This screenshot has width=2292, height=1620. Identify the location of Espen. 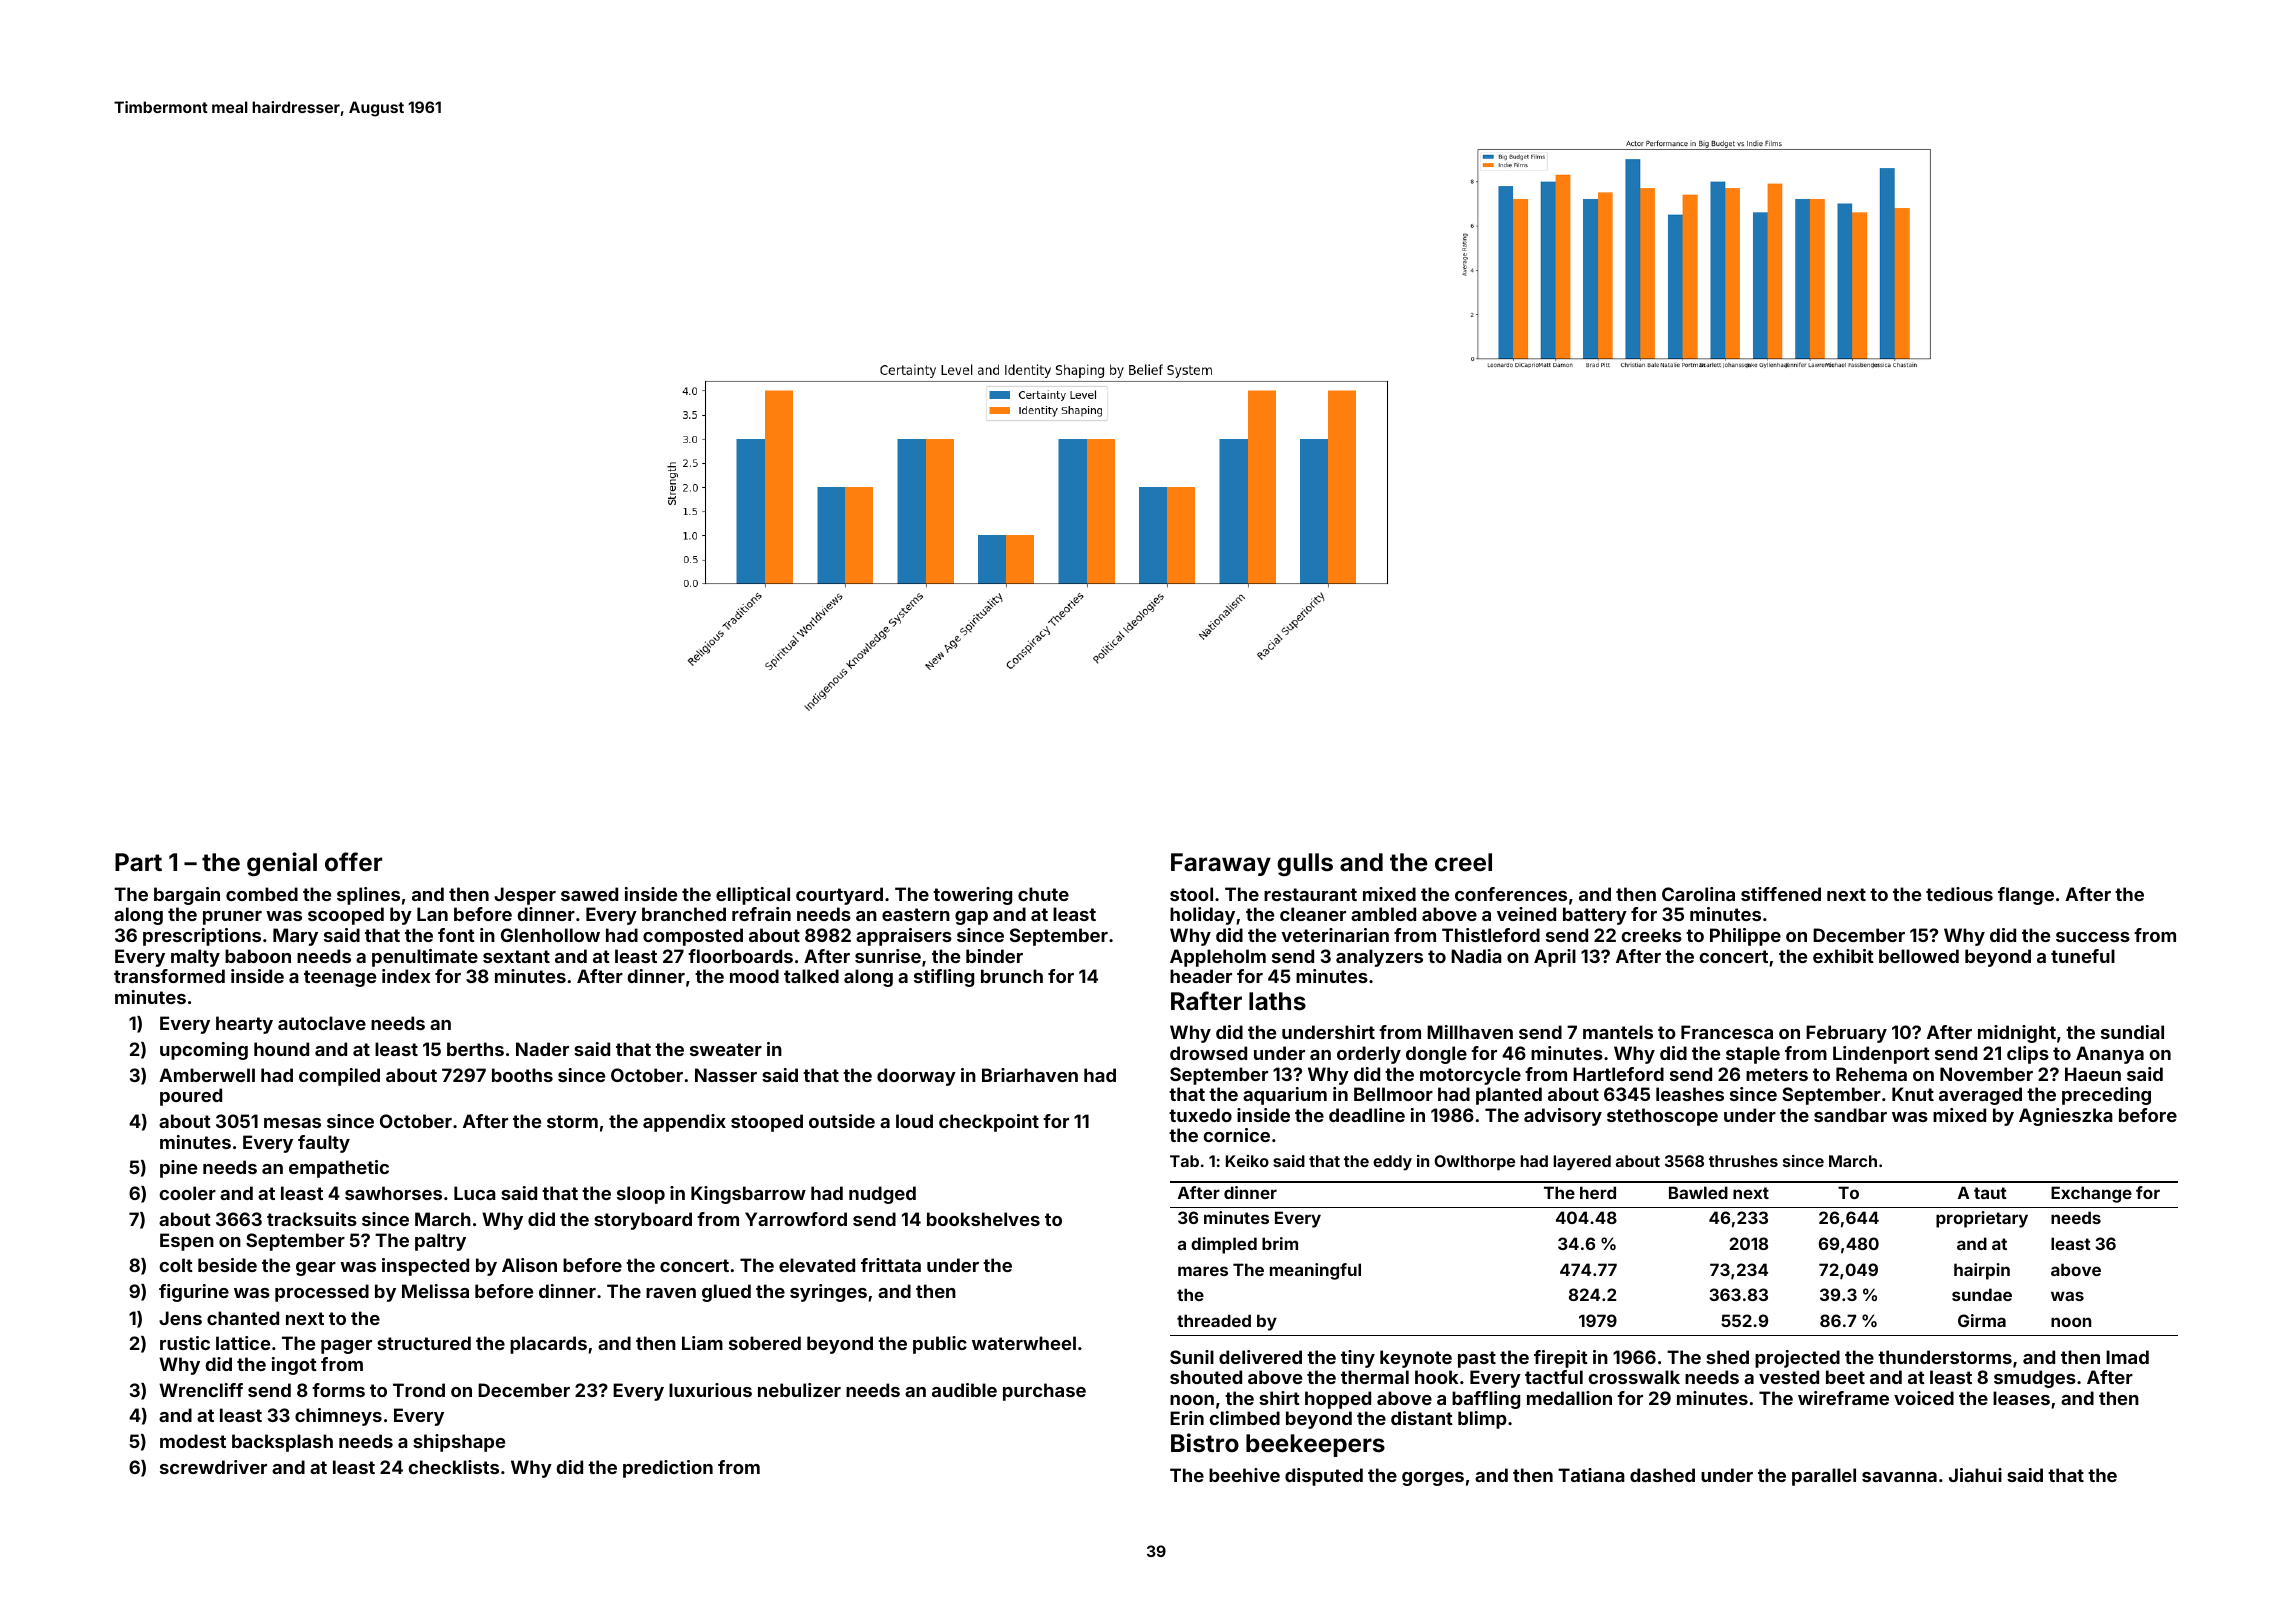
(187, 1242).
